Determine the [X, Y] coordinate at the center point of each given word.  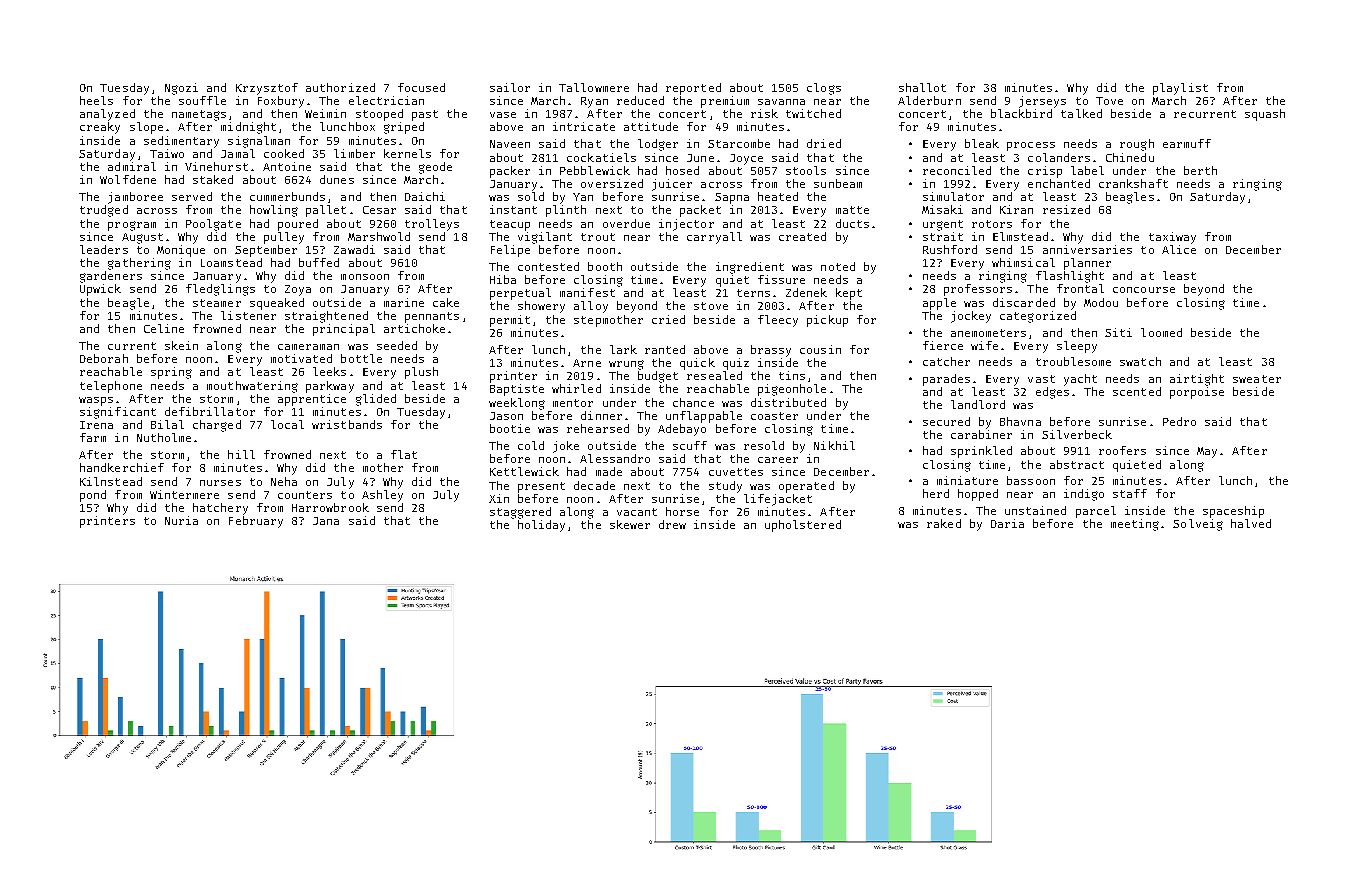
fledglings [220, 290]
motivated [301, 358]
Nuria [181, 520]
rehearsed [598, 428]
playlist [1180, 89]
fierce [943, 345]
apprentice [312, 400]
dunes [337, 179]
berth [1200, 170]
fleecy [778, 321]
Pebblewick [595, 170]
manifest [587, 292]
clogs [824, 89]
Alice [1179, 249]
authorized [340, 87]
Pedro [1179, 421]
